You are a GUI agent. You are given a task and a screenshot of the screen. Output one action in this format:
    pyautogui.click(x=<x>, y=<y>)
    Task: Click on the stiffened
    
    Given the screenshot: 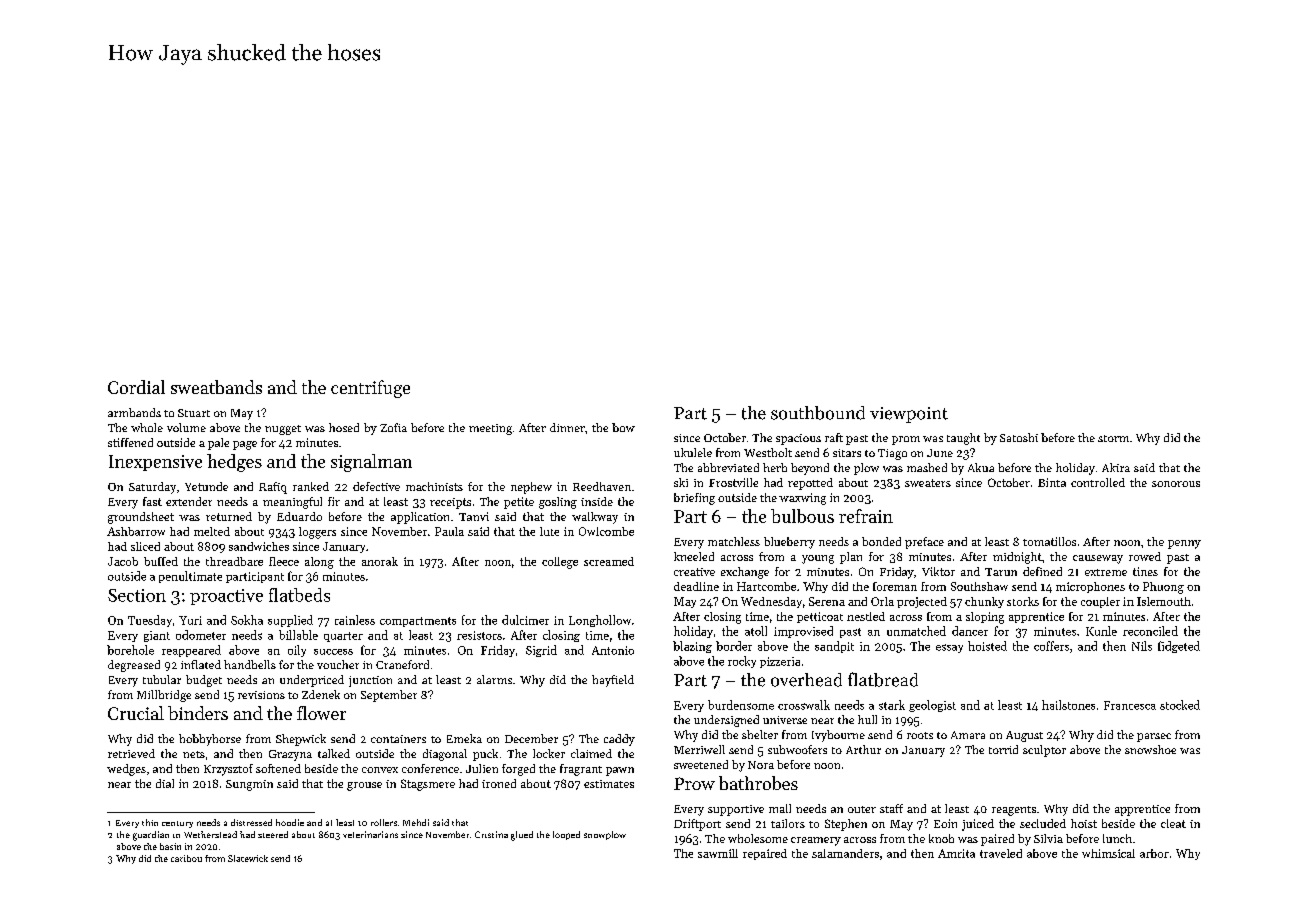 What is the action you would take?
    pyautogui.click(x=130, y=442)
